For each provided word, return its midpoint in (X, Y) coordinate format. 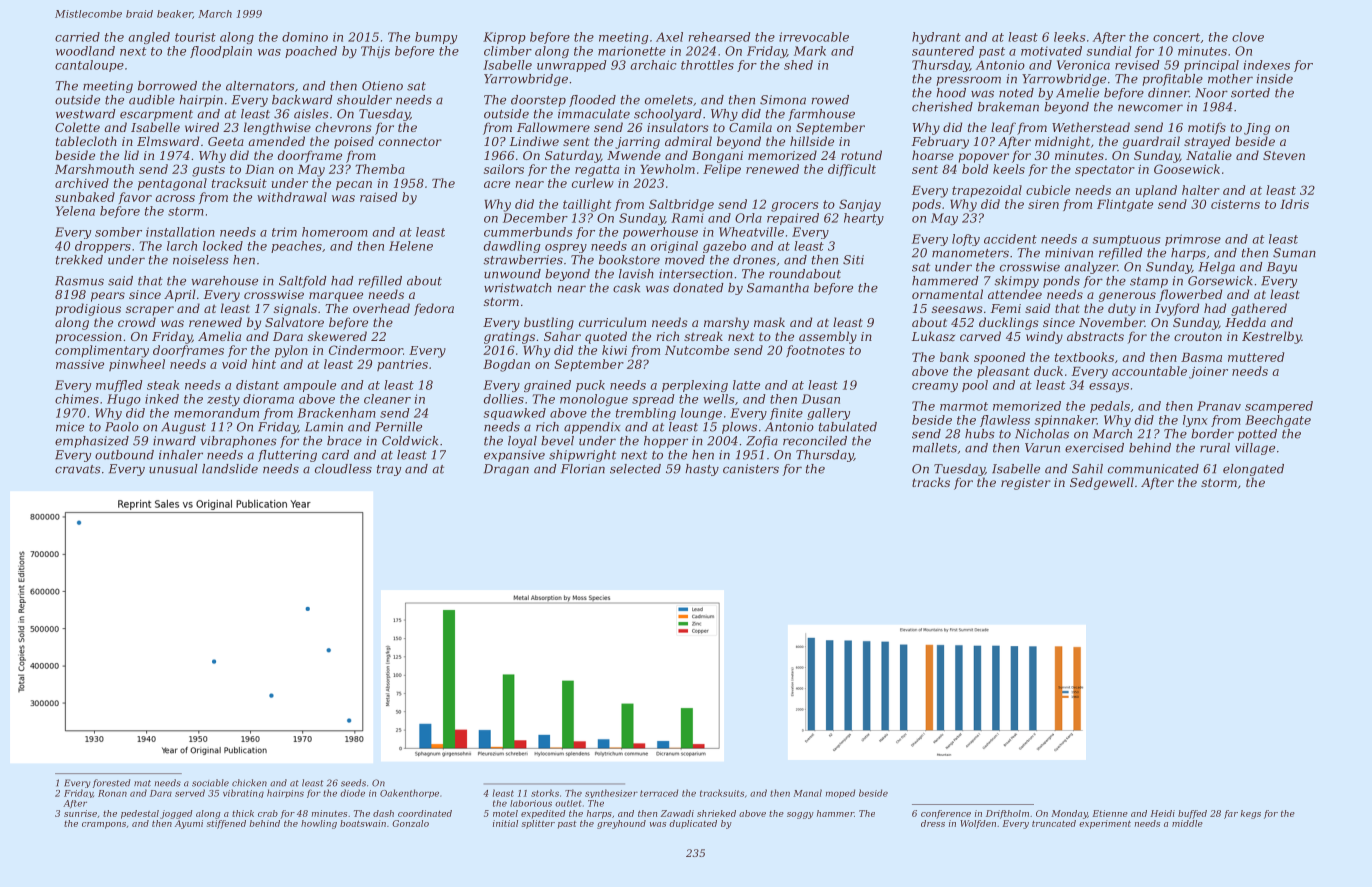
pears (108, 297)
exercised (1094, 448)
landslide (230, 469)
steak (163, 385)
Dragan (506, 470)
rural (1215, 448)
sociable (210, 783)
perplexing (695, 386)
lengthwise (277, 128)
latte (746, 385)
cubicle (1048, 190)
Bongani (717, 157)
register (1026, 484)
